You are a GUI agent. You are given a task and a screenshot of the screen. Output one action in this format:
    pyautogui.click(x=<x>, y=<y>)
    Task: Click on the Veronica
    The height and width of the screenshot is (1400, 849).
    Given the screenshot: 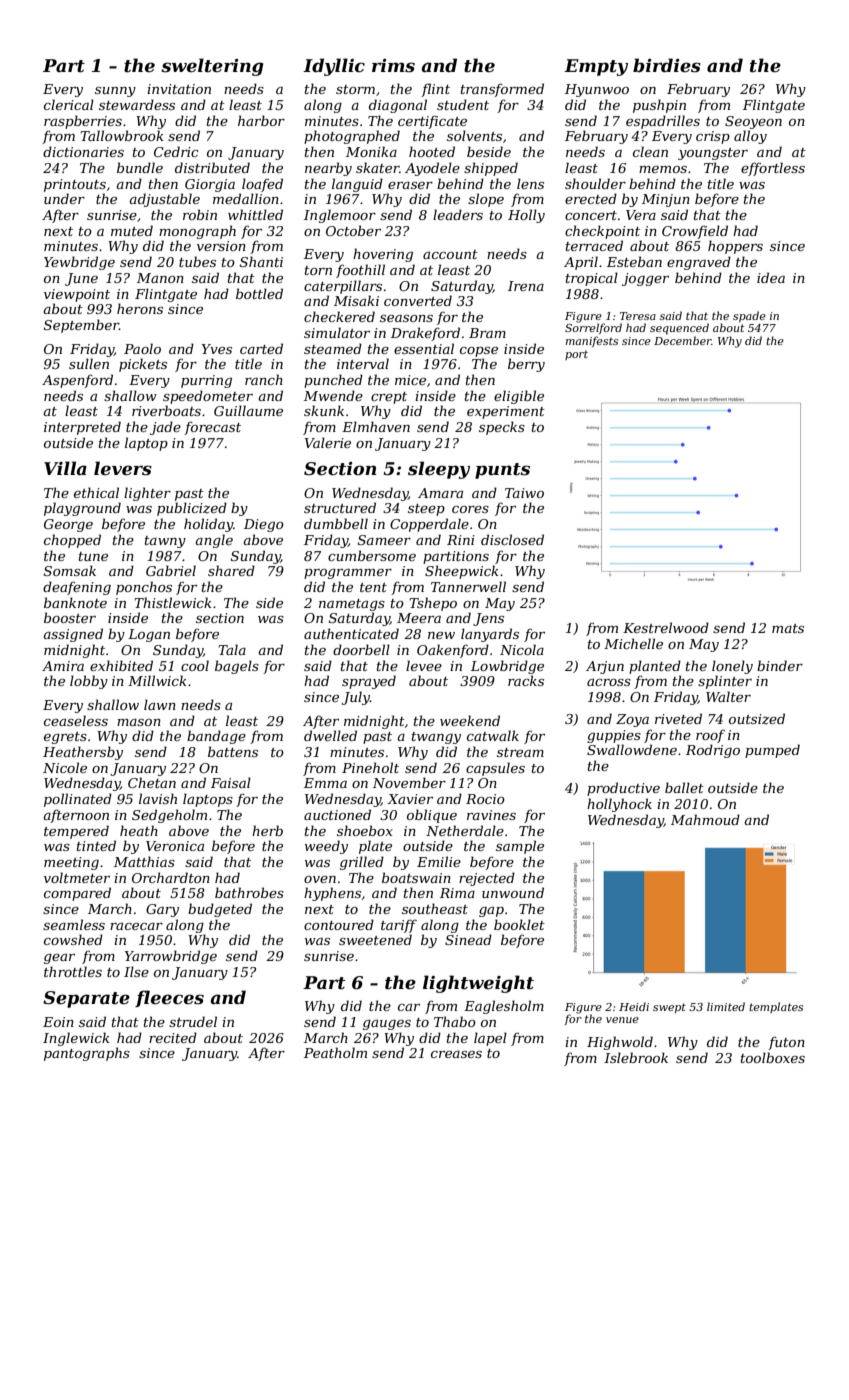 What is the action you would take?
    pyautogui.click(x=175, y=846)
